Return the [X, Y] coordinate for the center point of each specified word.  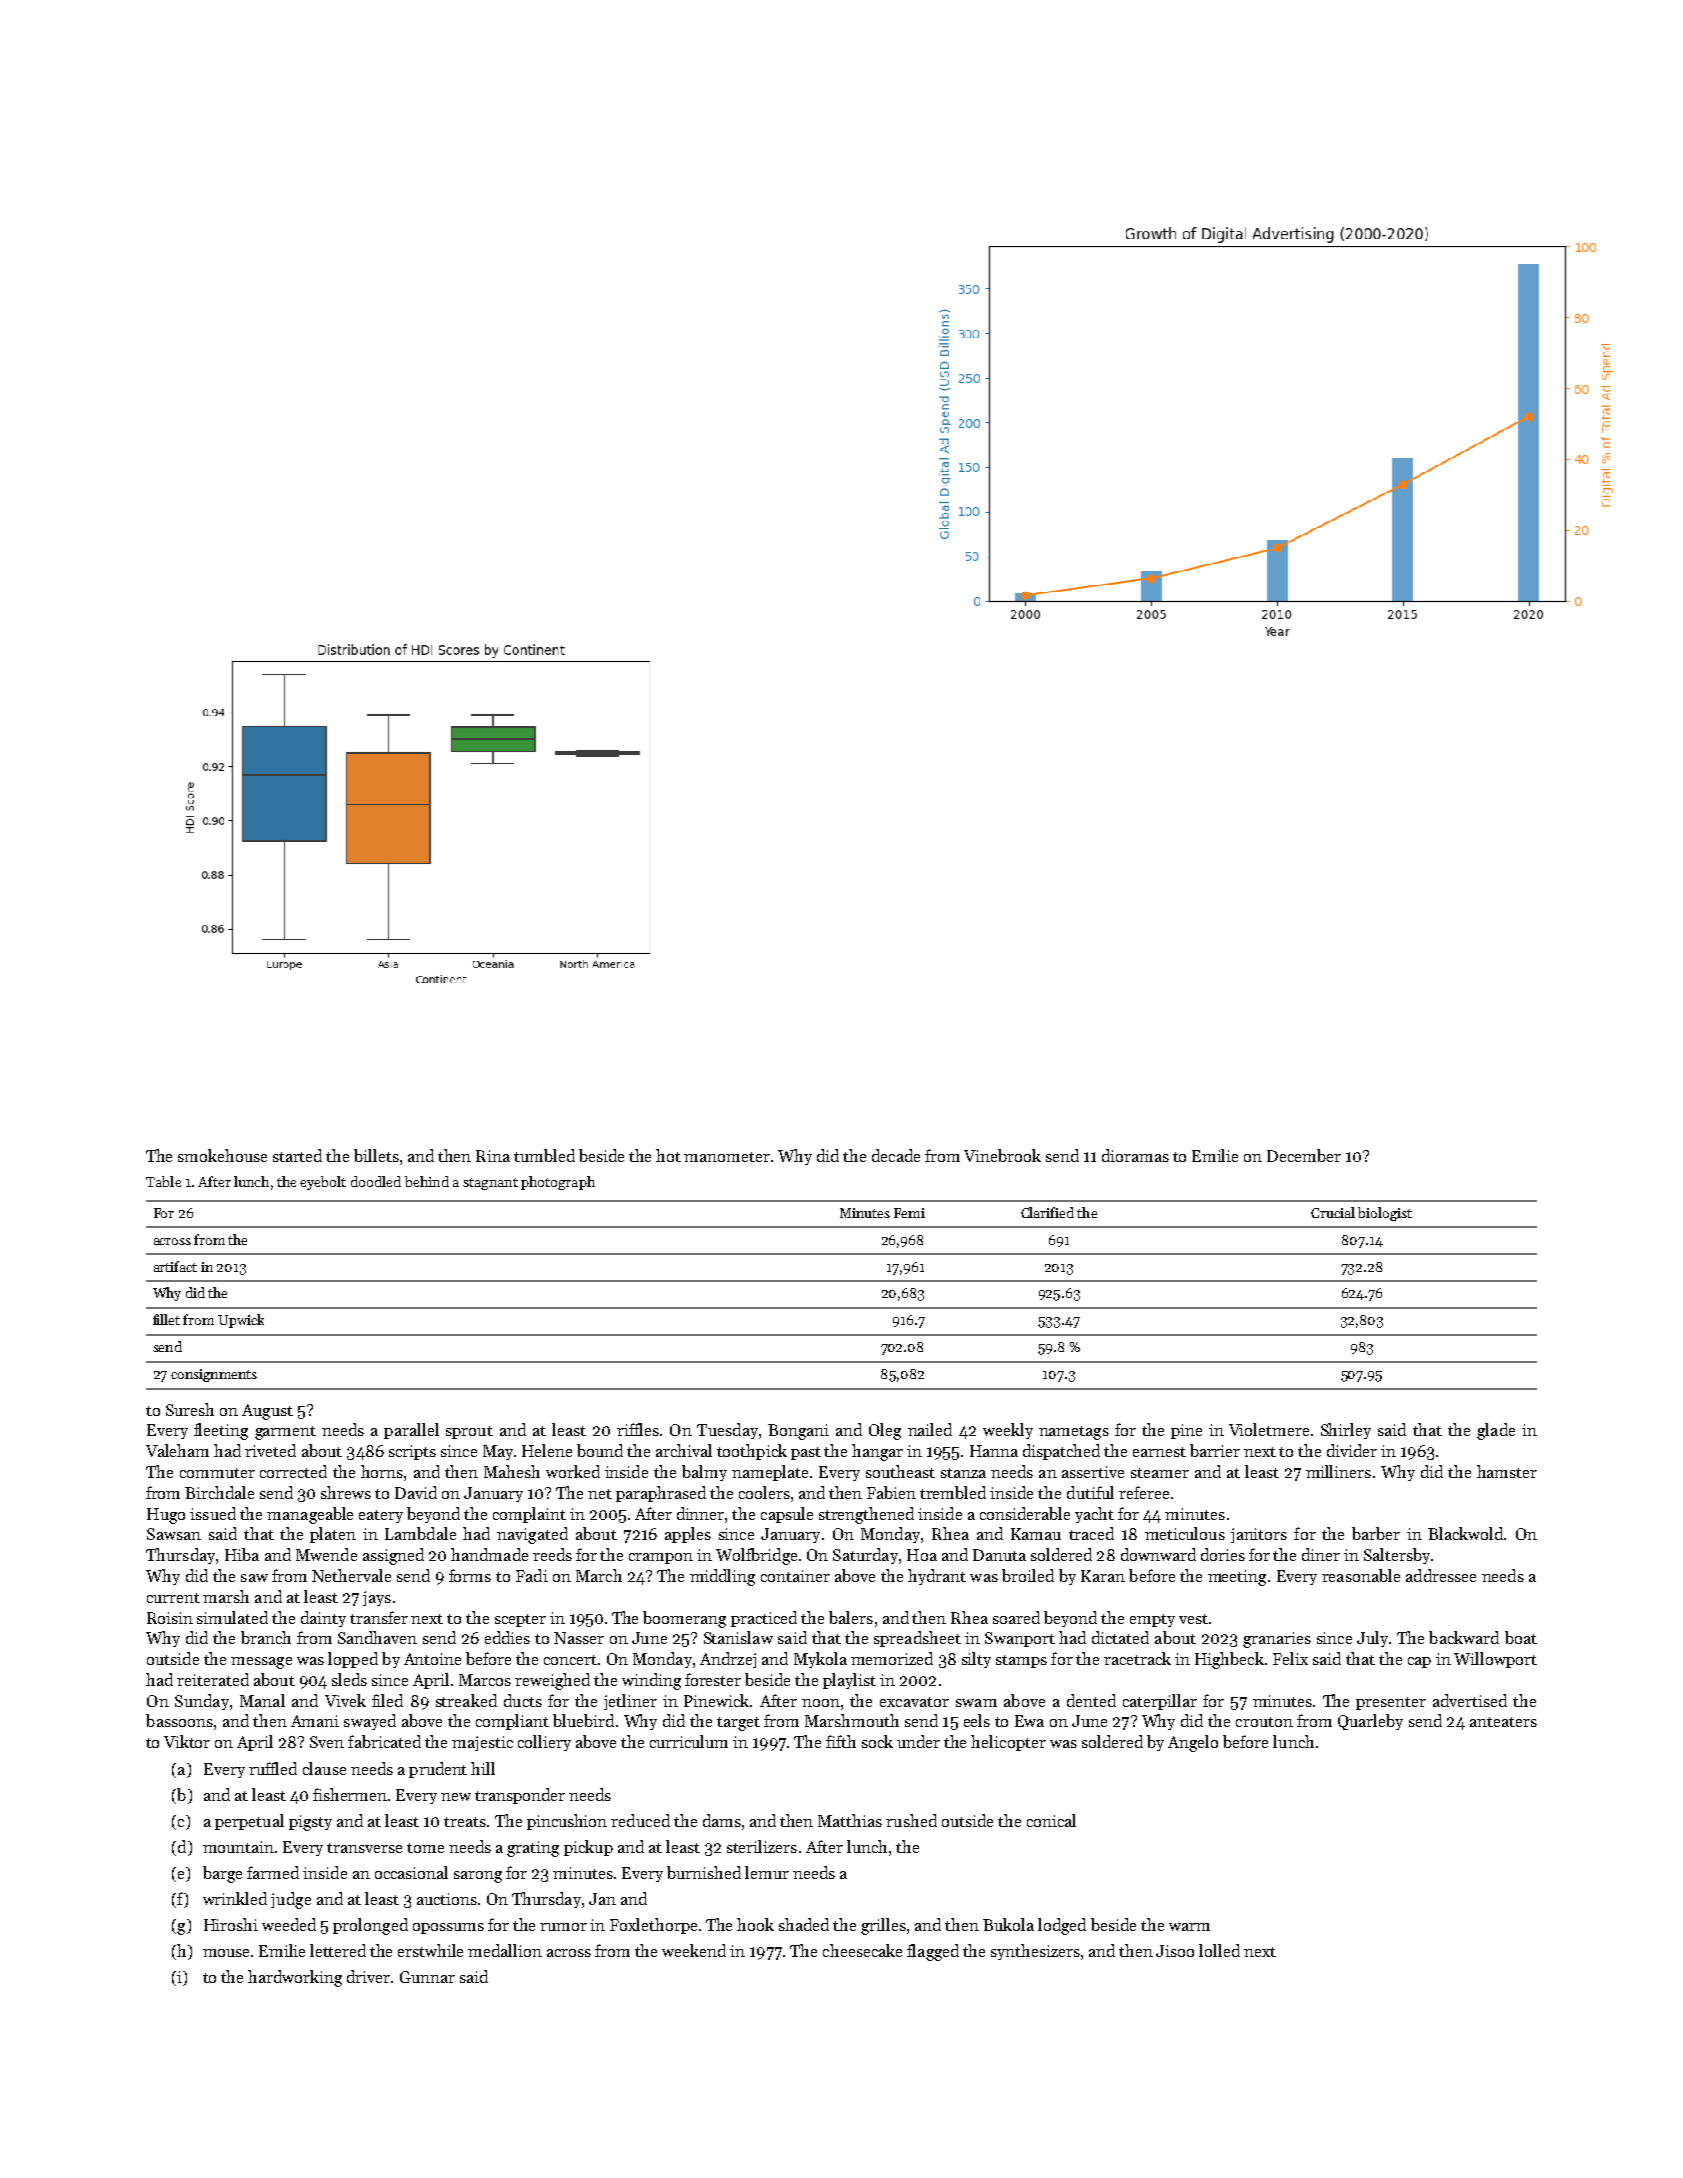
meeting [1237, 1578]
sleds [349, 1679]
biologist [1385, 1214]
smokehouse [222, 1155]
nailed [930, 1429]
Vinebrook [1002, 1155]
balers [851, 1617]
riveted [270, 1450]
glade [1496, 1431]
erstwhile [430, 1950]
